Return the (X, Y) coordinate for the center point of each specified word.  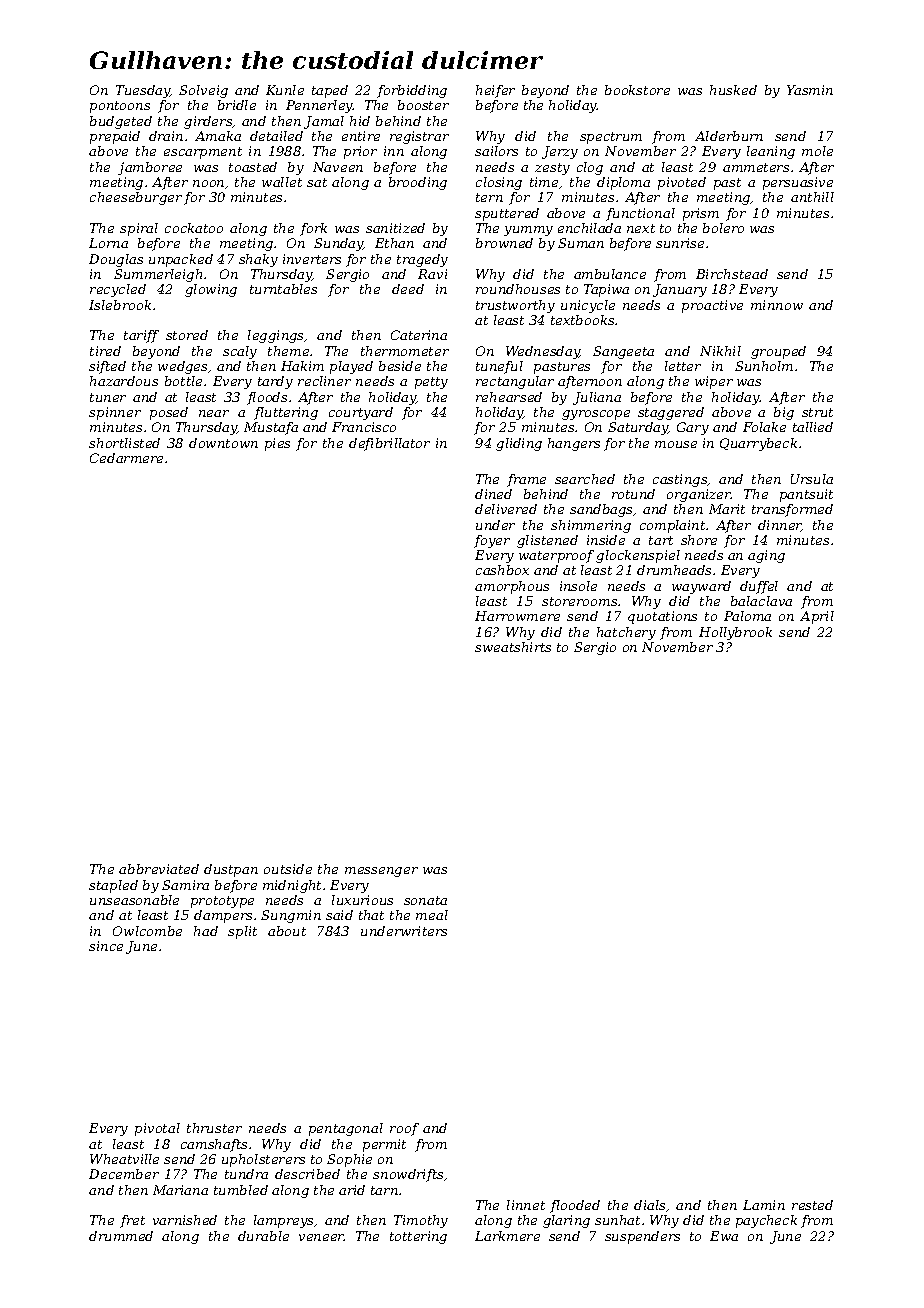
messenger (381, 872)
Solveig (203, 91)
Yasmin (810, 90)
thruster (214, 1128)
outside (288, 869)
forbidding (412, 91)
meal (432, 915)
